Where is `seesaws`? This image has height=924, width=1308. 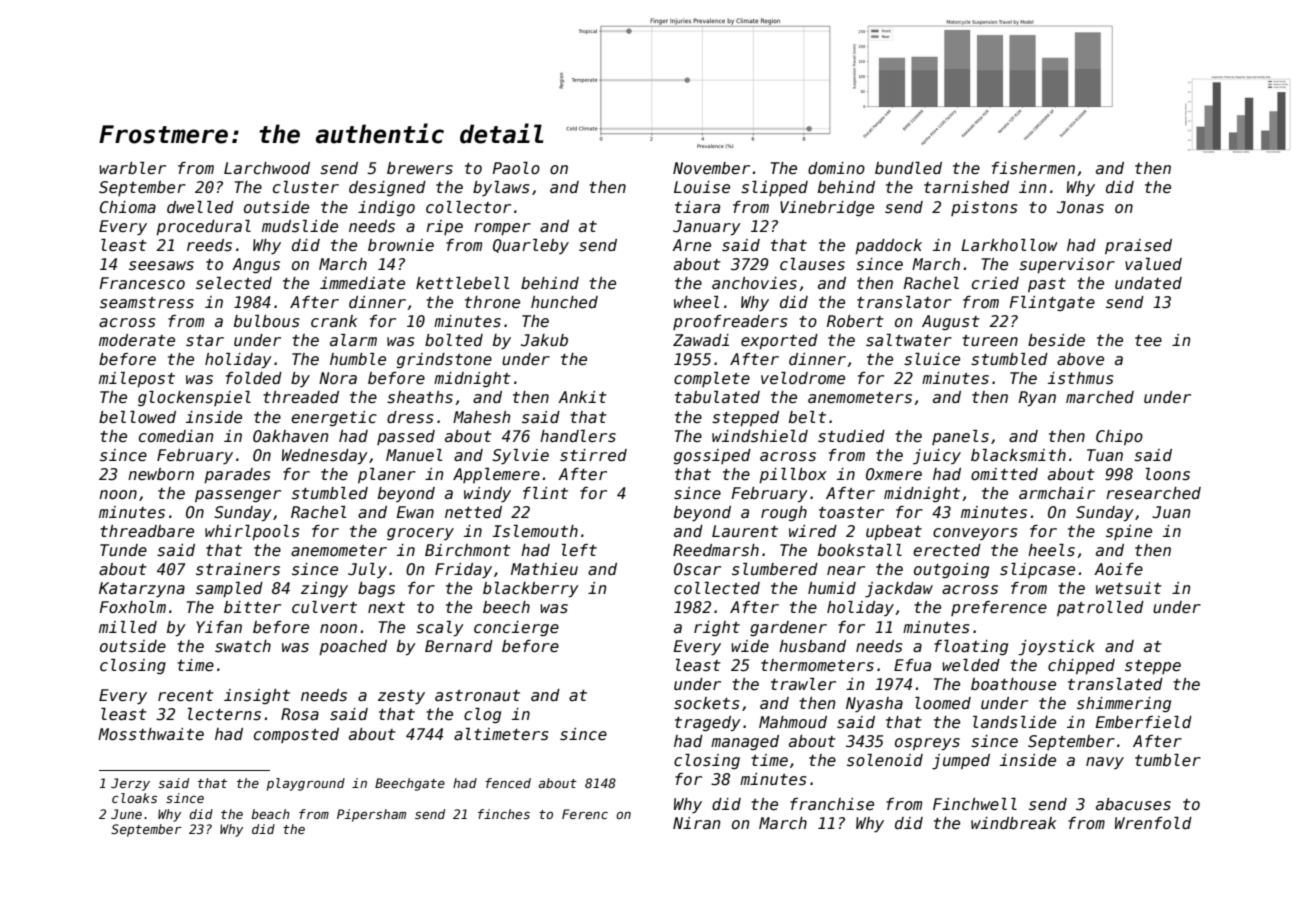 seesaws is located at coordinates (161, 266).
